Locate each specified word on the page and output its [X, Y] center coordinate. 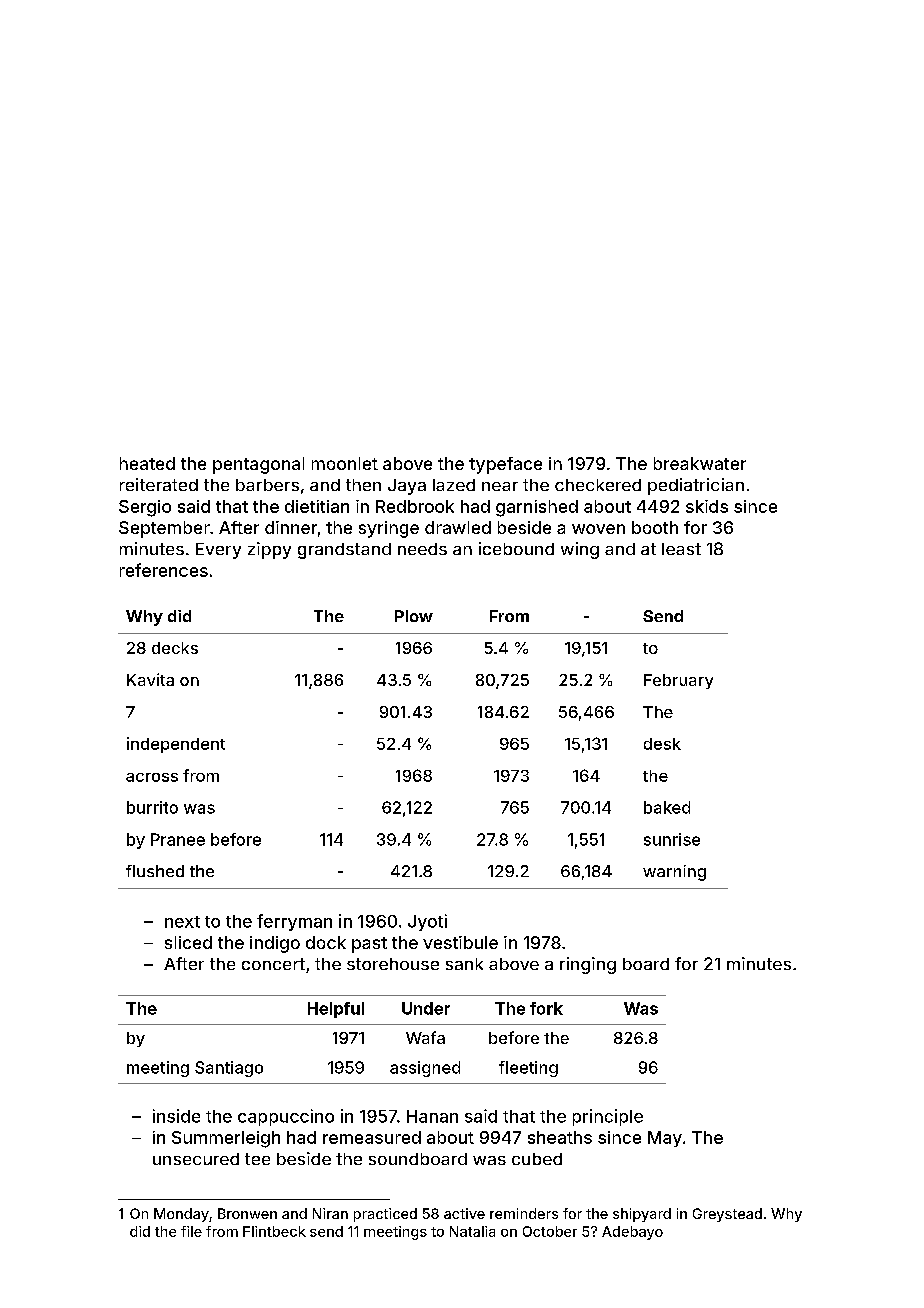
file [191, 1231]
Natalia [472, 1231]
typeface [505, 465]
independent [176, 745]
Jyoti [427, 922]
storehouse [393, 964]
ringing [588, 965]
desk [662, 744]
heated [147, 463]
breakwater [700, 463]
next [182, 922]
